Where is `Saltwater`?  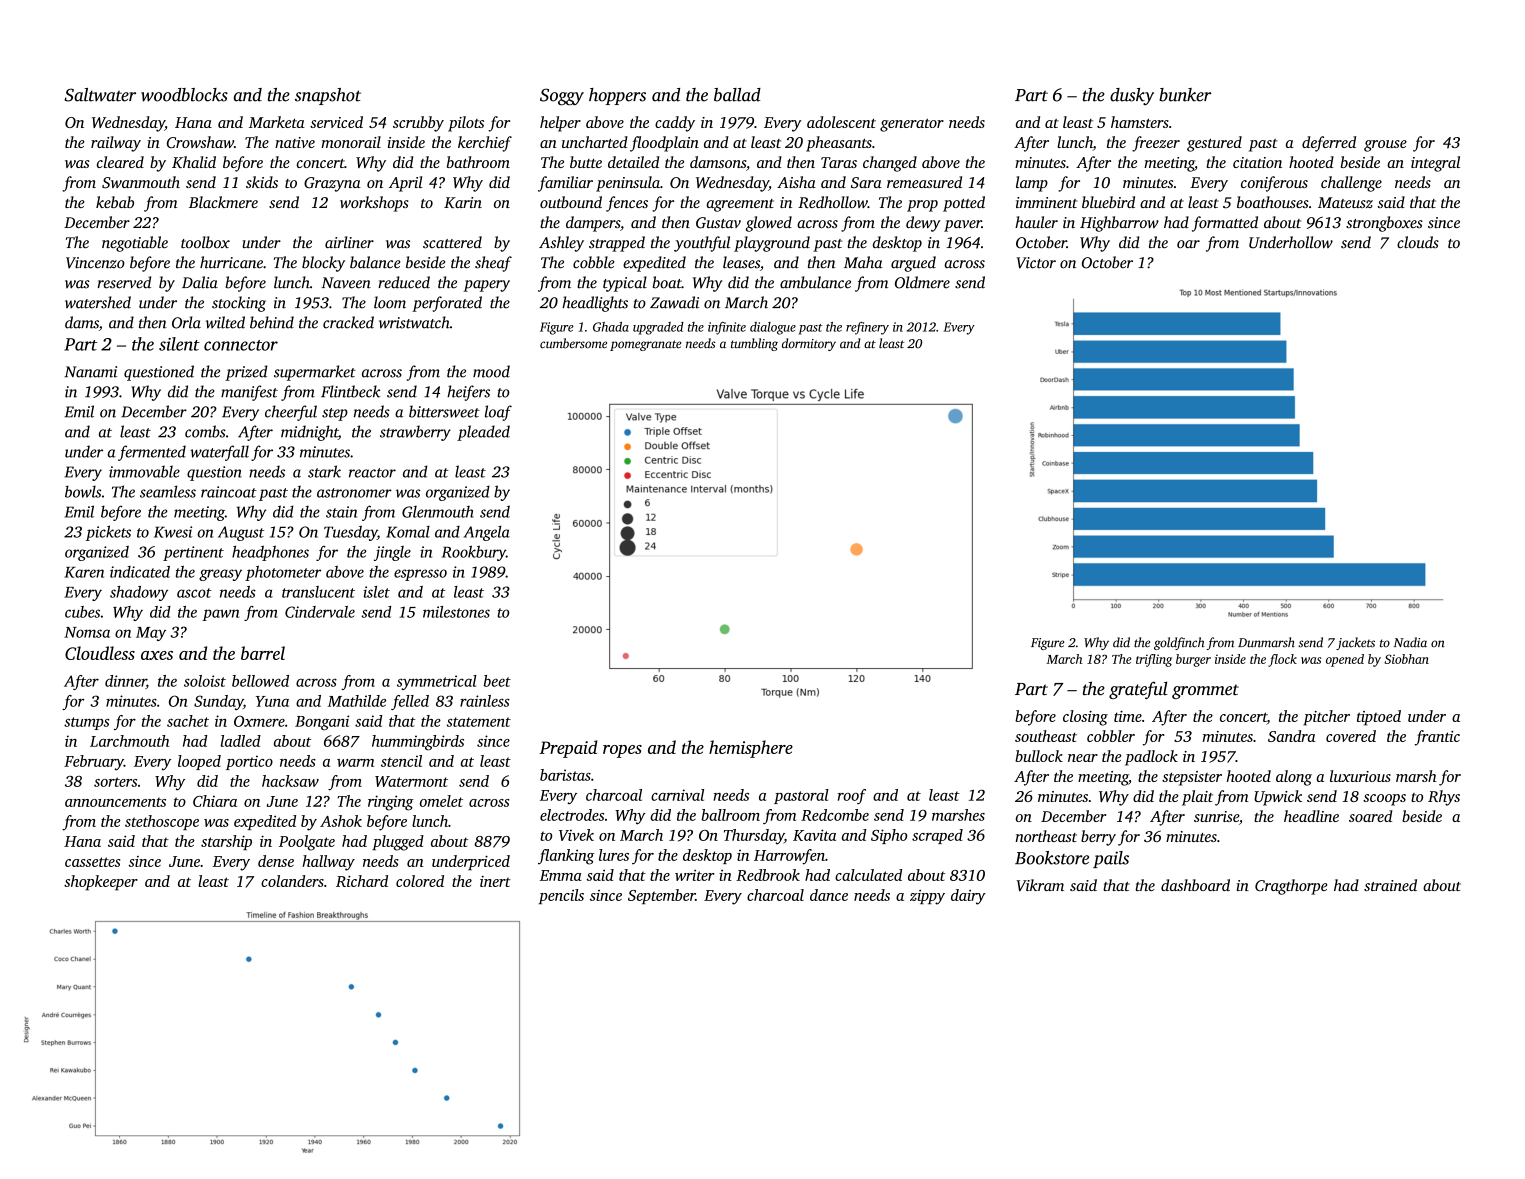 Saltwater is located at coordinates (100, 95).
